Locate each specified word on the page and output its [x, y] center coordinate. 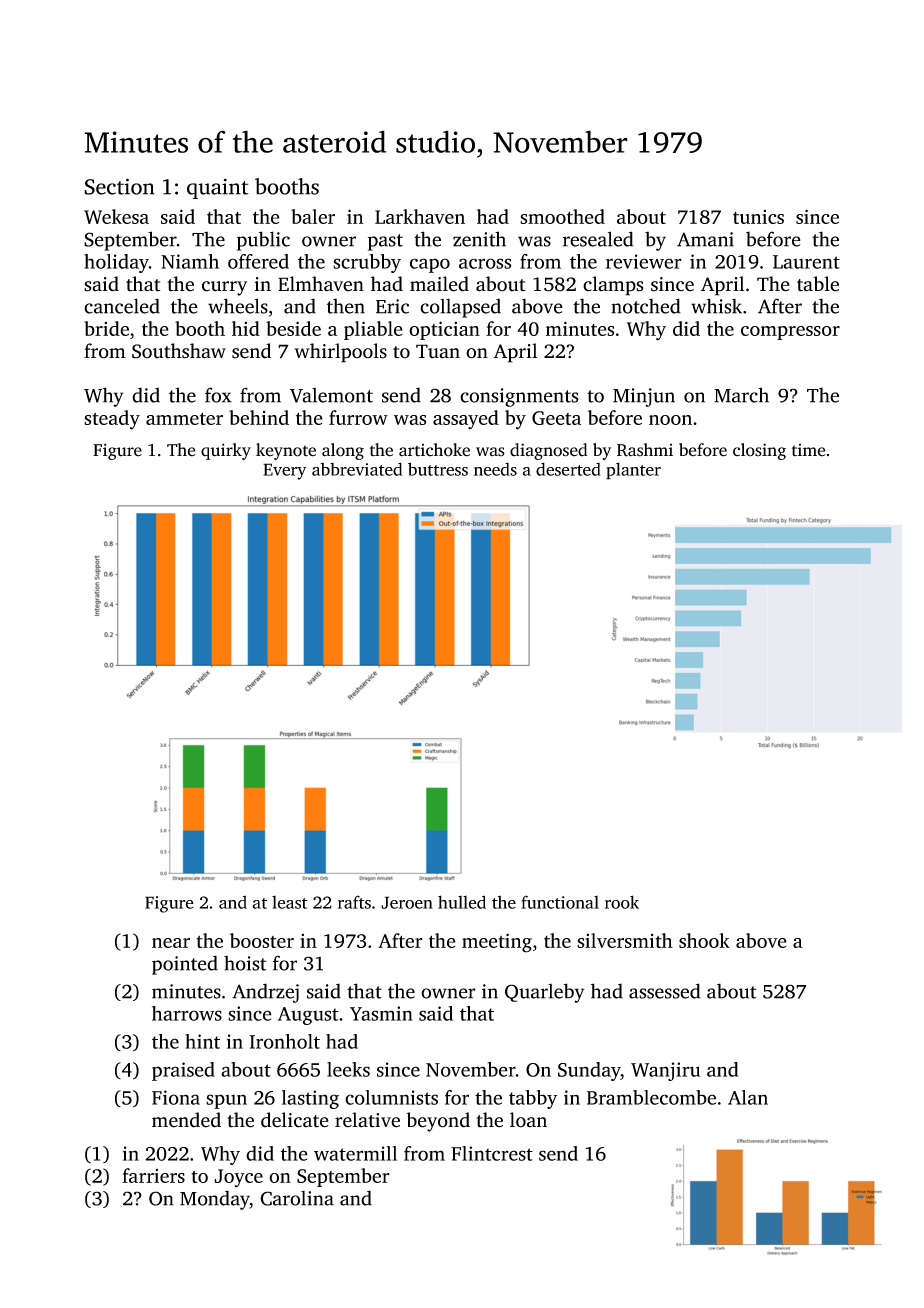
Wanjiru [665, 1071]
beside [293, 328]
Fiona [176, 1097]
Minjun [644, 397]
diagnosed [548, 451]
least [290, 902]
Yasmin [381, 1013]
